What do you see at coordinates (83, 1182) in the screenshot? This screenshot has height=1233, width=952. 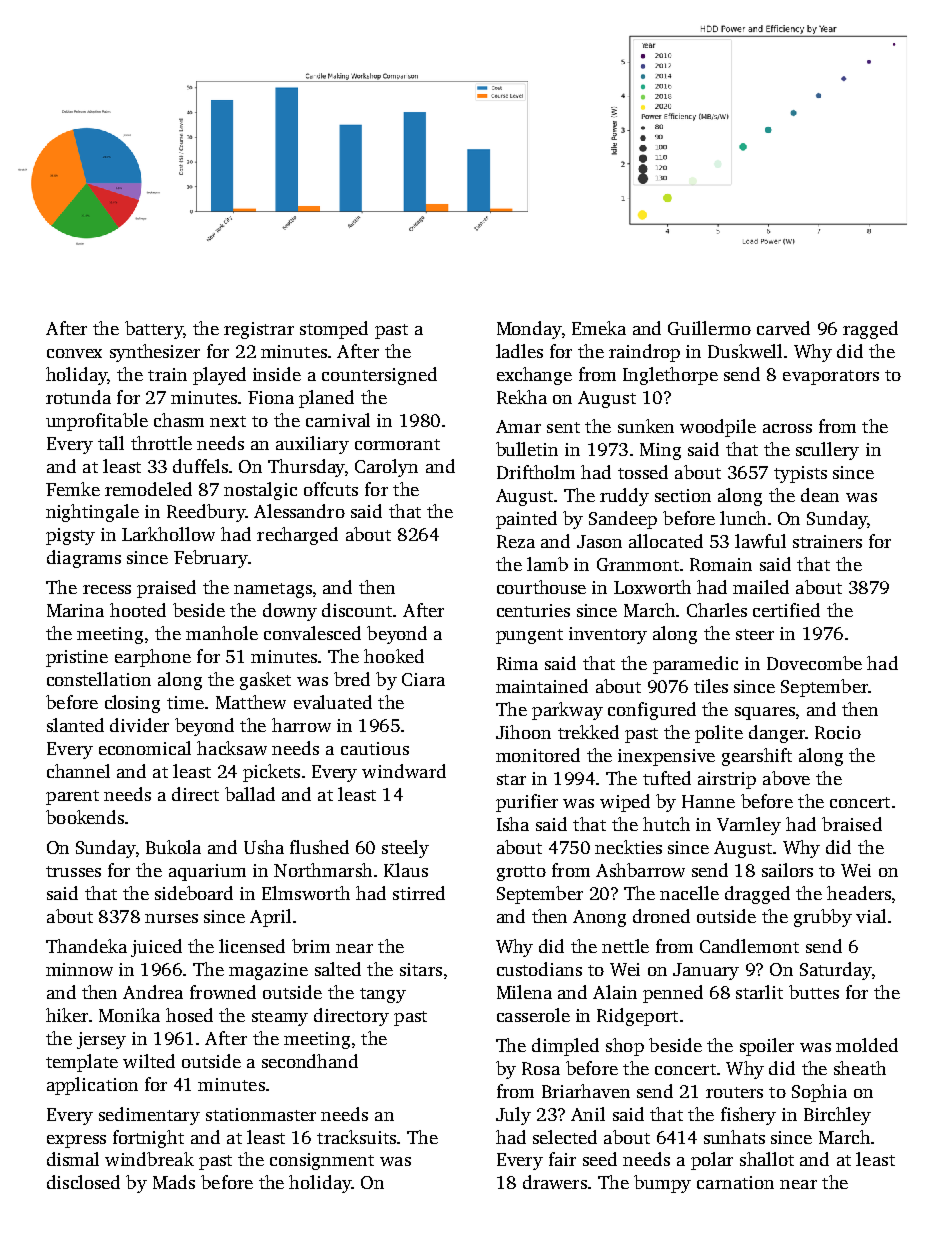 I see `disclosed` at bounding box center [83, 1182].
